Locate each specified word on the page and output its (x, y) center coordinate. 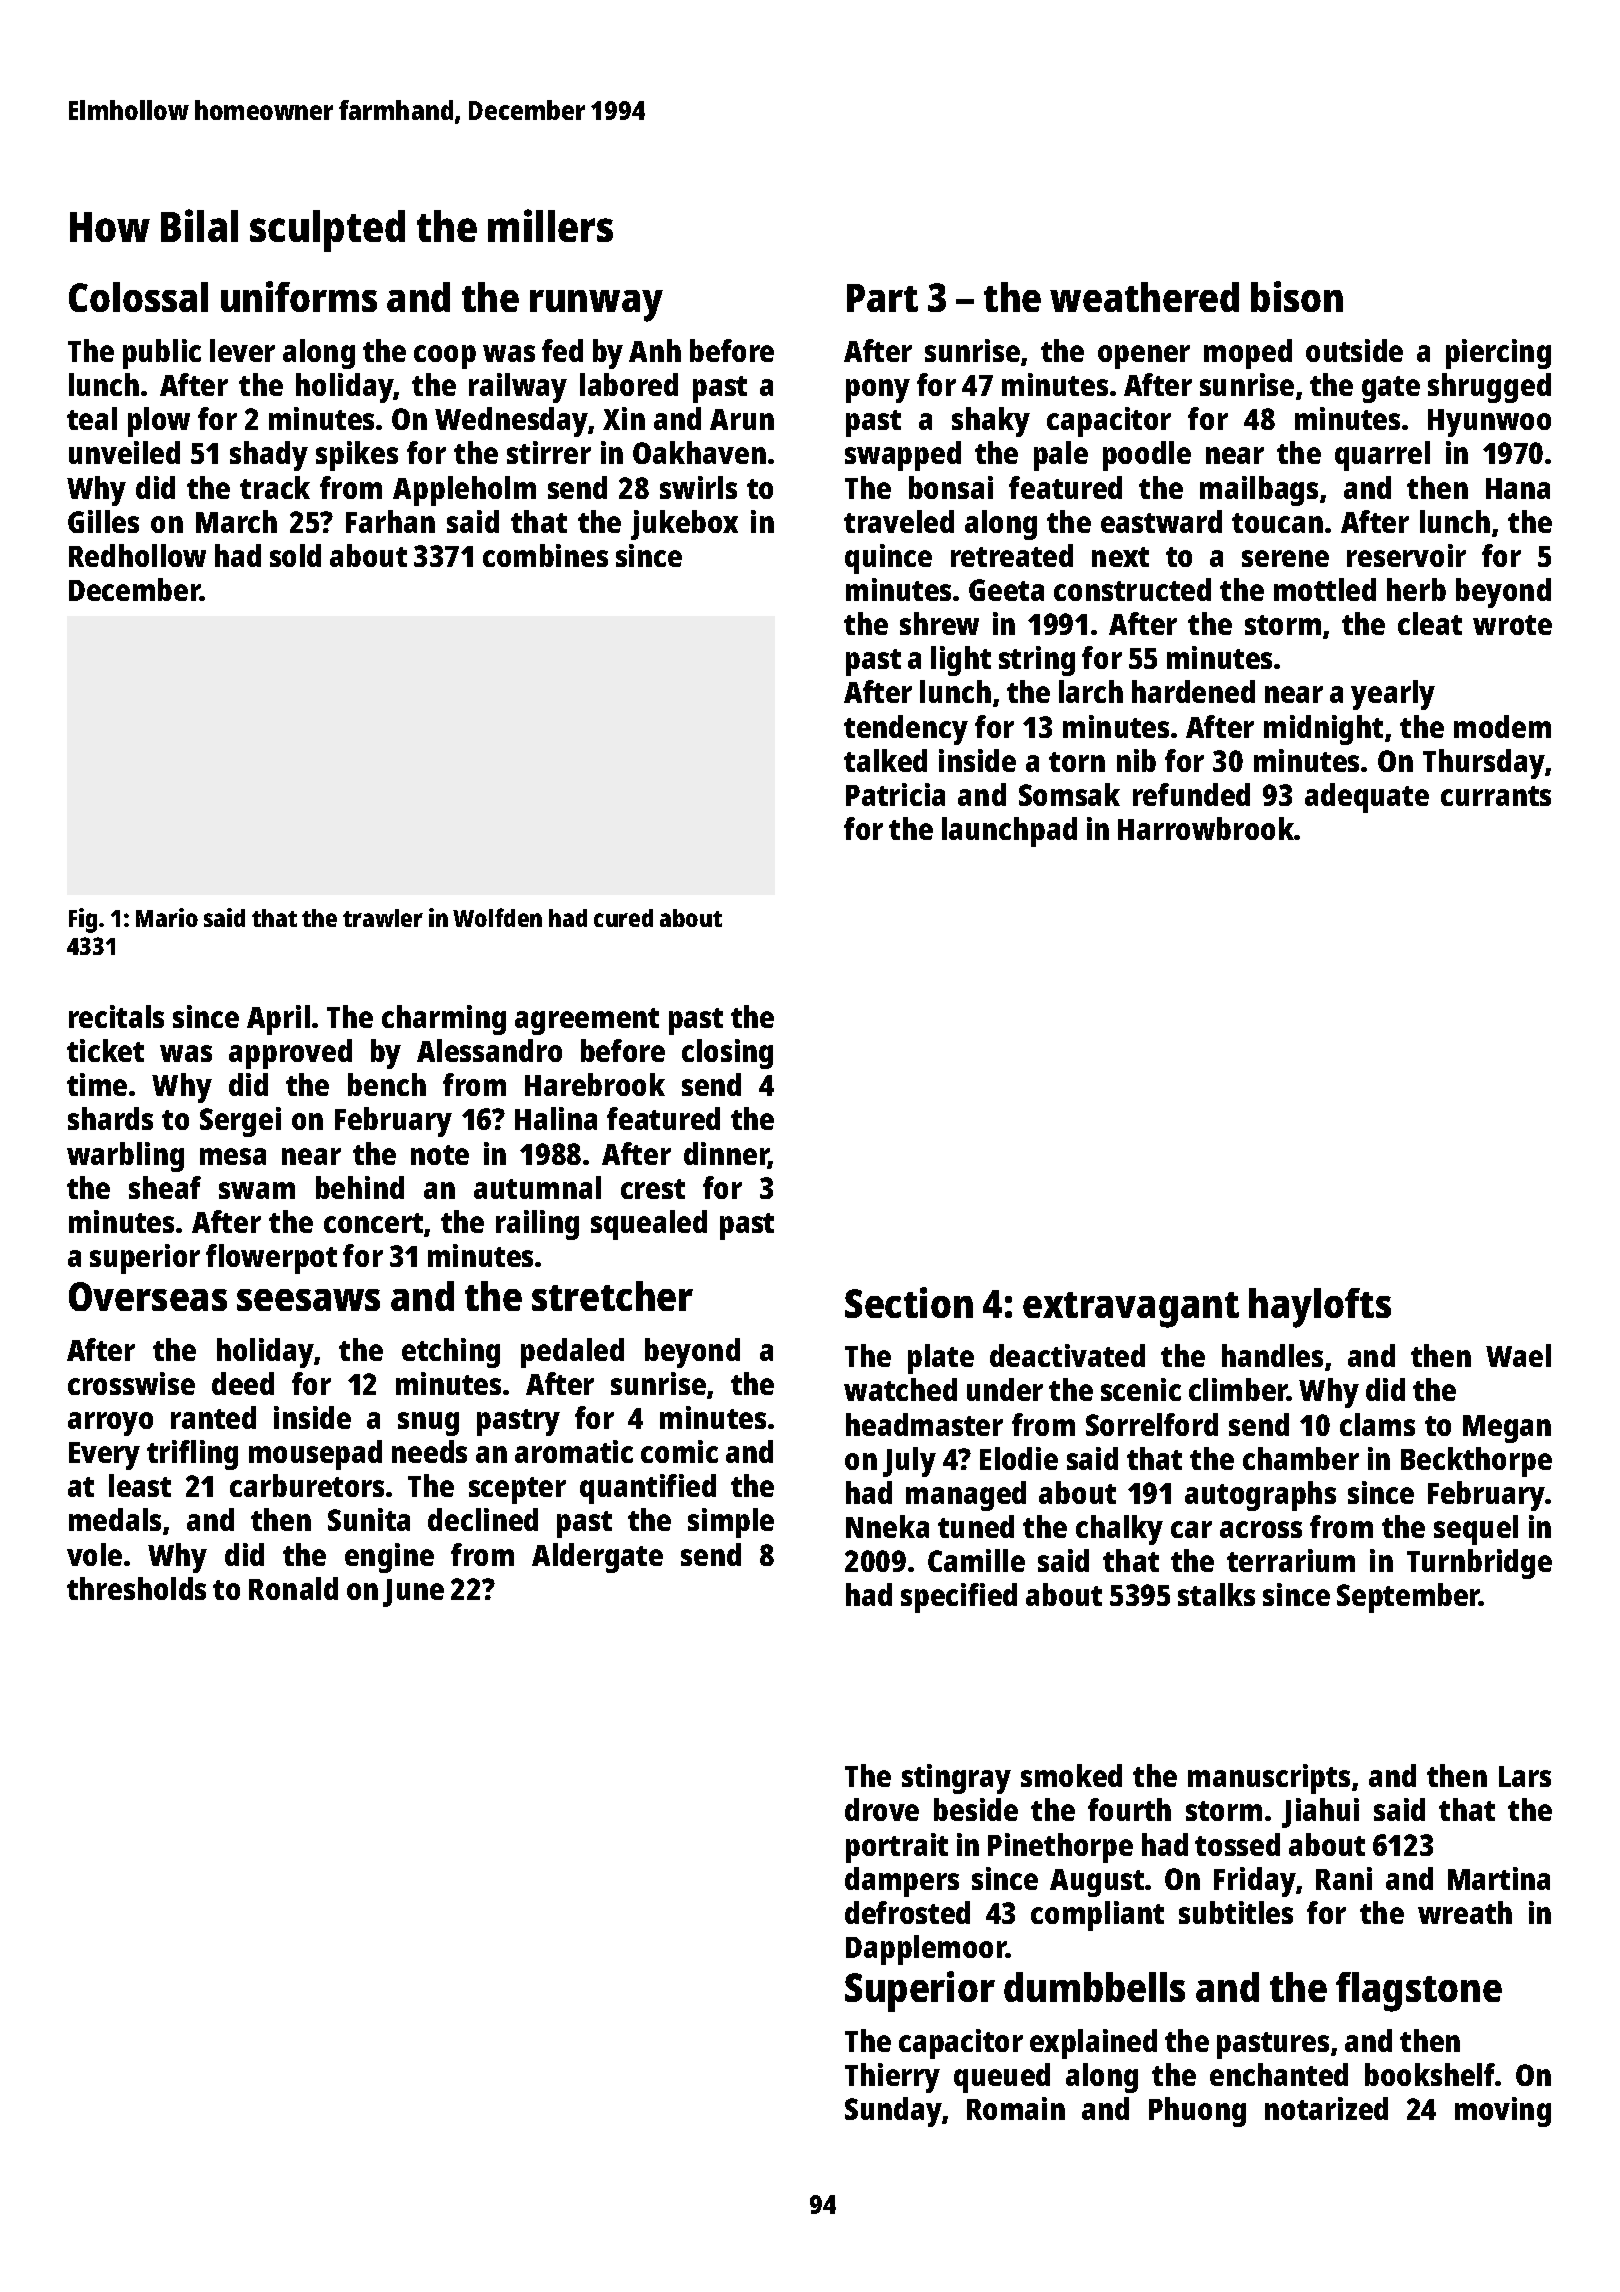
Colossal (138, 297)
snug (428, 1424)
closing (727, 1054)
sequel (1476, 1530)
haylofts (1320, 1308)
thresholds (136, 1588)
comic (679, 1451)
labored (629, 384)
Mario (167, 917)
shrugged (1489, 388)
